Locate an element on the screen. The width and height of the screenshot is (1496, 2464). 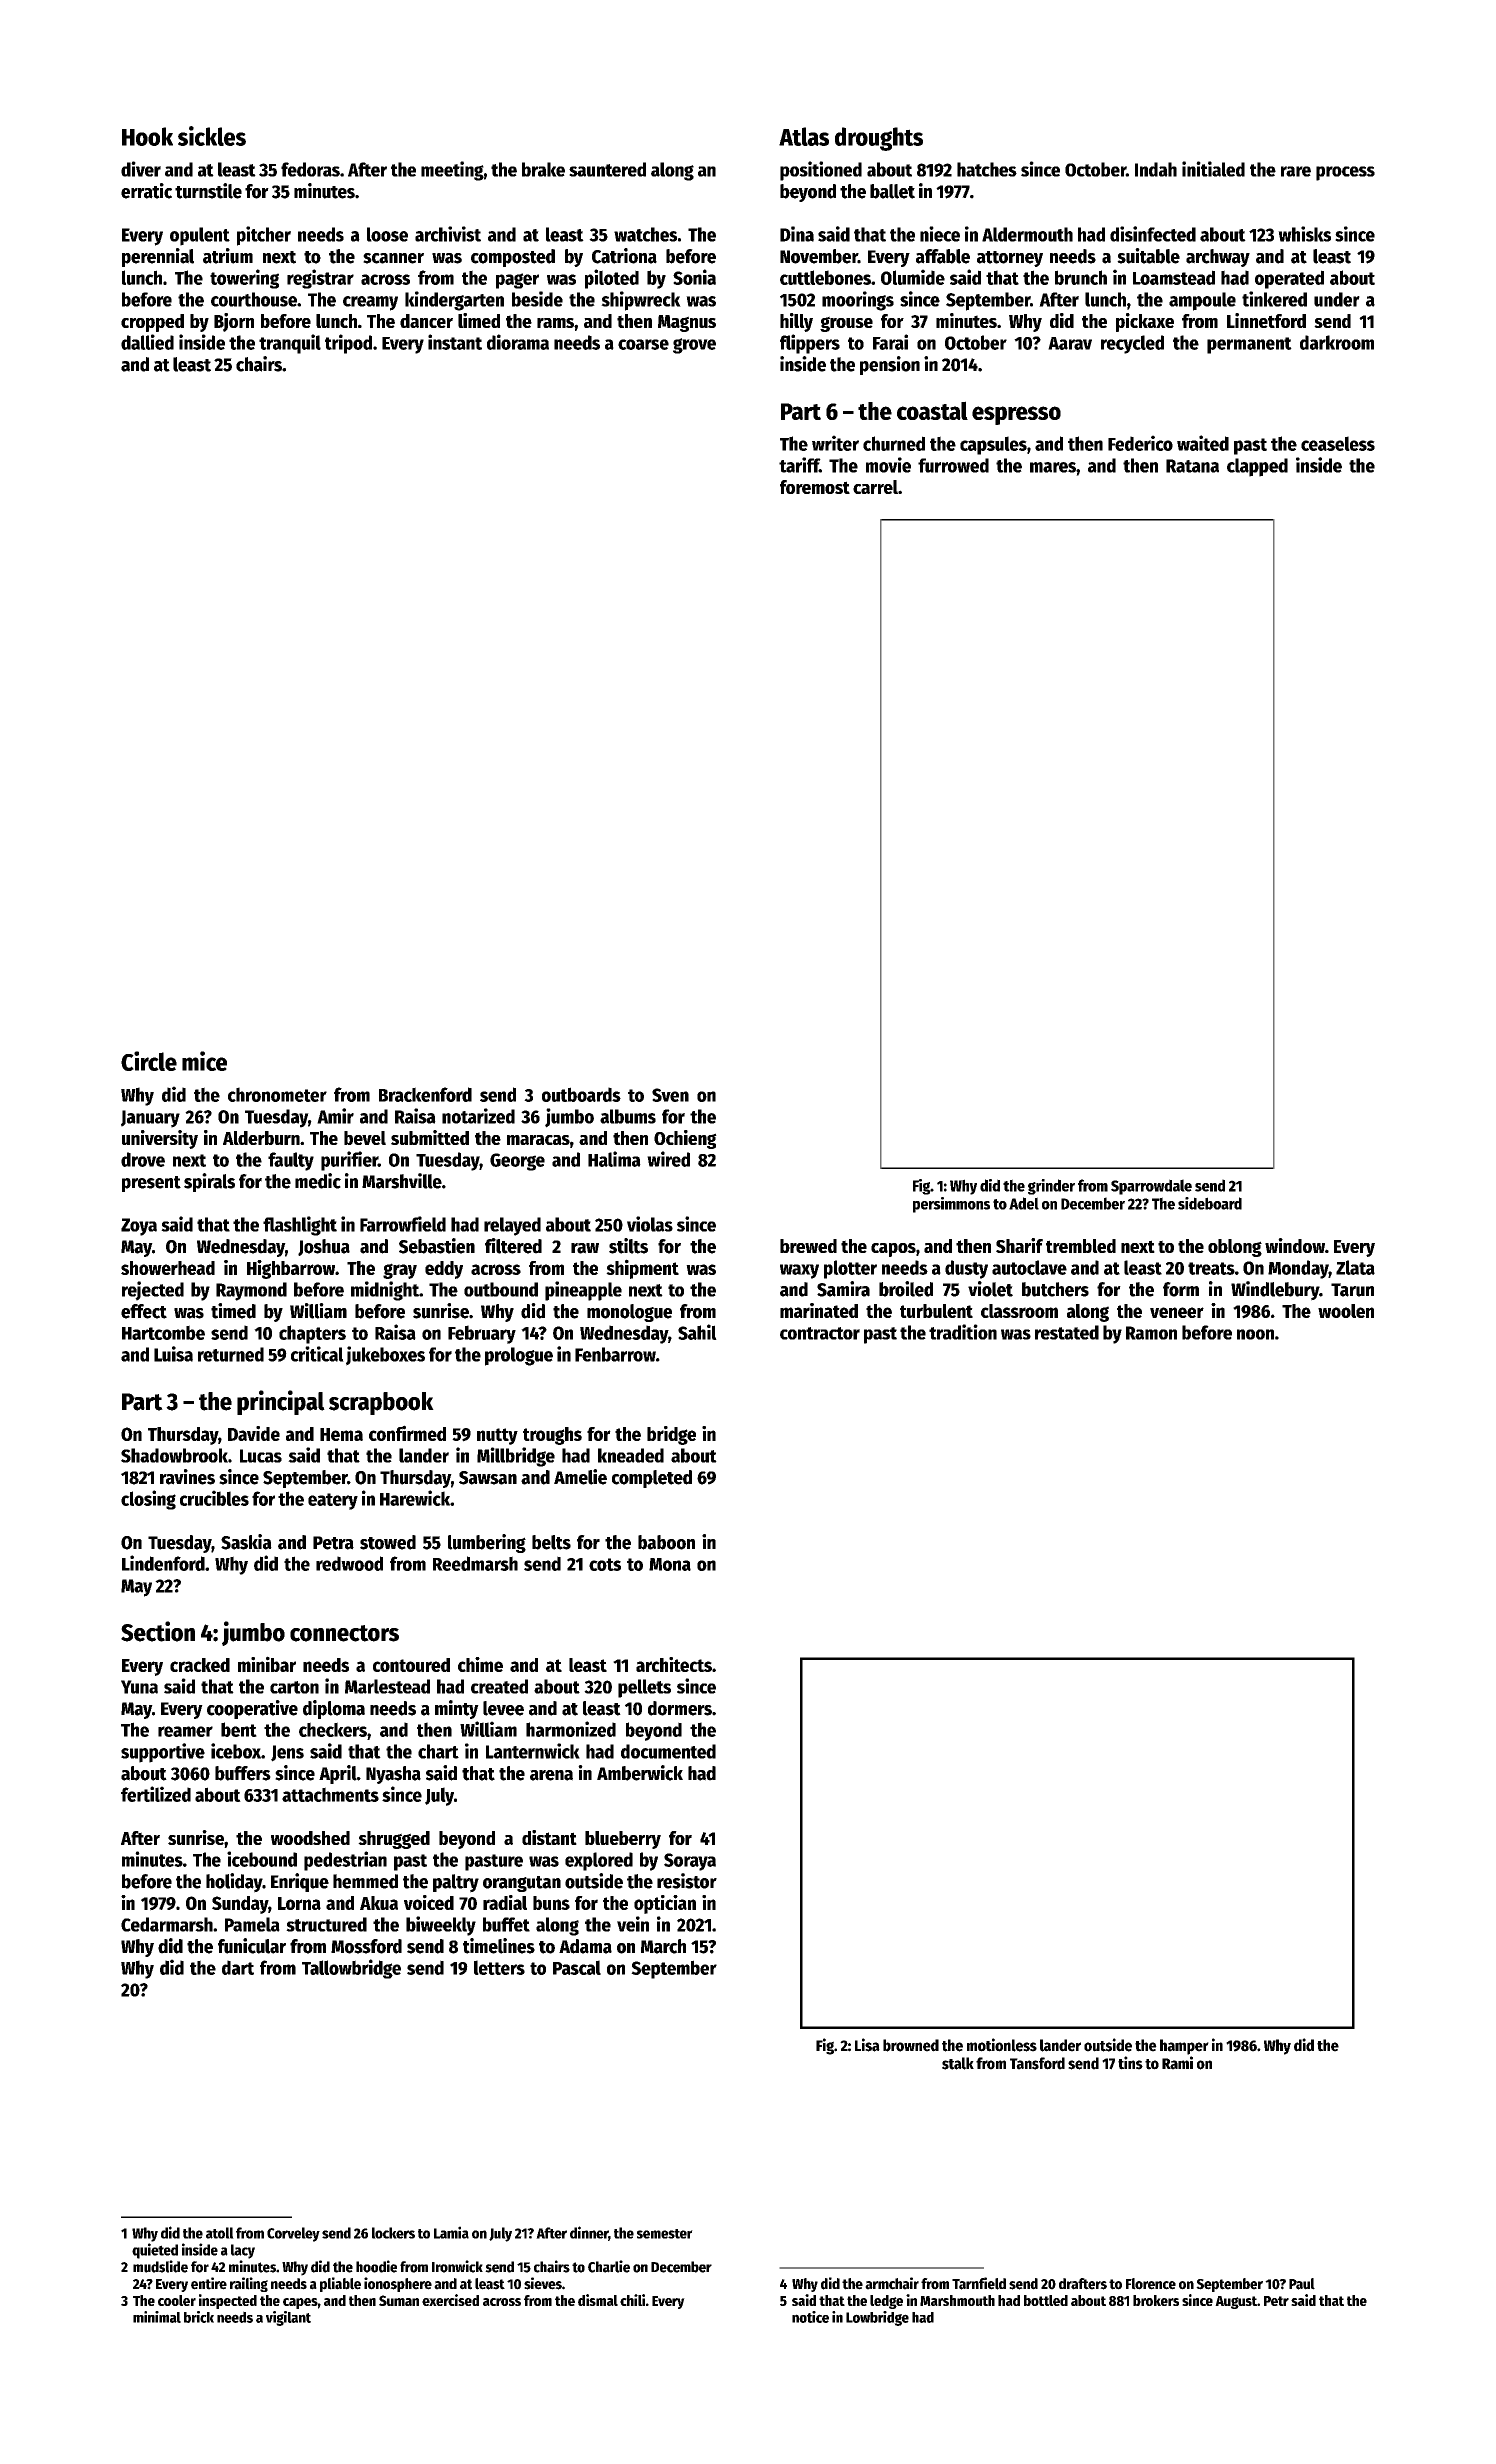
clapped is located at coordinates (1257, 467).
